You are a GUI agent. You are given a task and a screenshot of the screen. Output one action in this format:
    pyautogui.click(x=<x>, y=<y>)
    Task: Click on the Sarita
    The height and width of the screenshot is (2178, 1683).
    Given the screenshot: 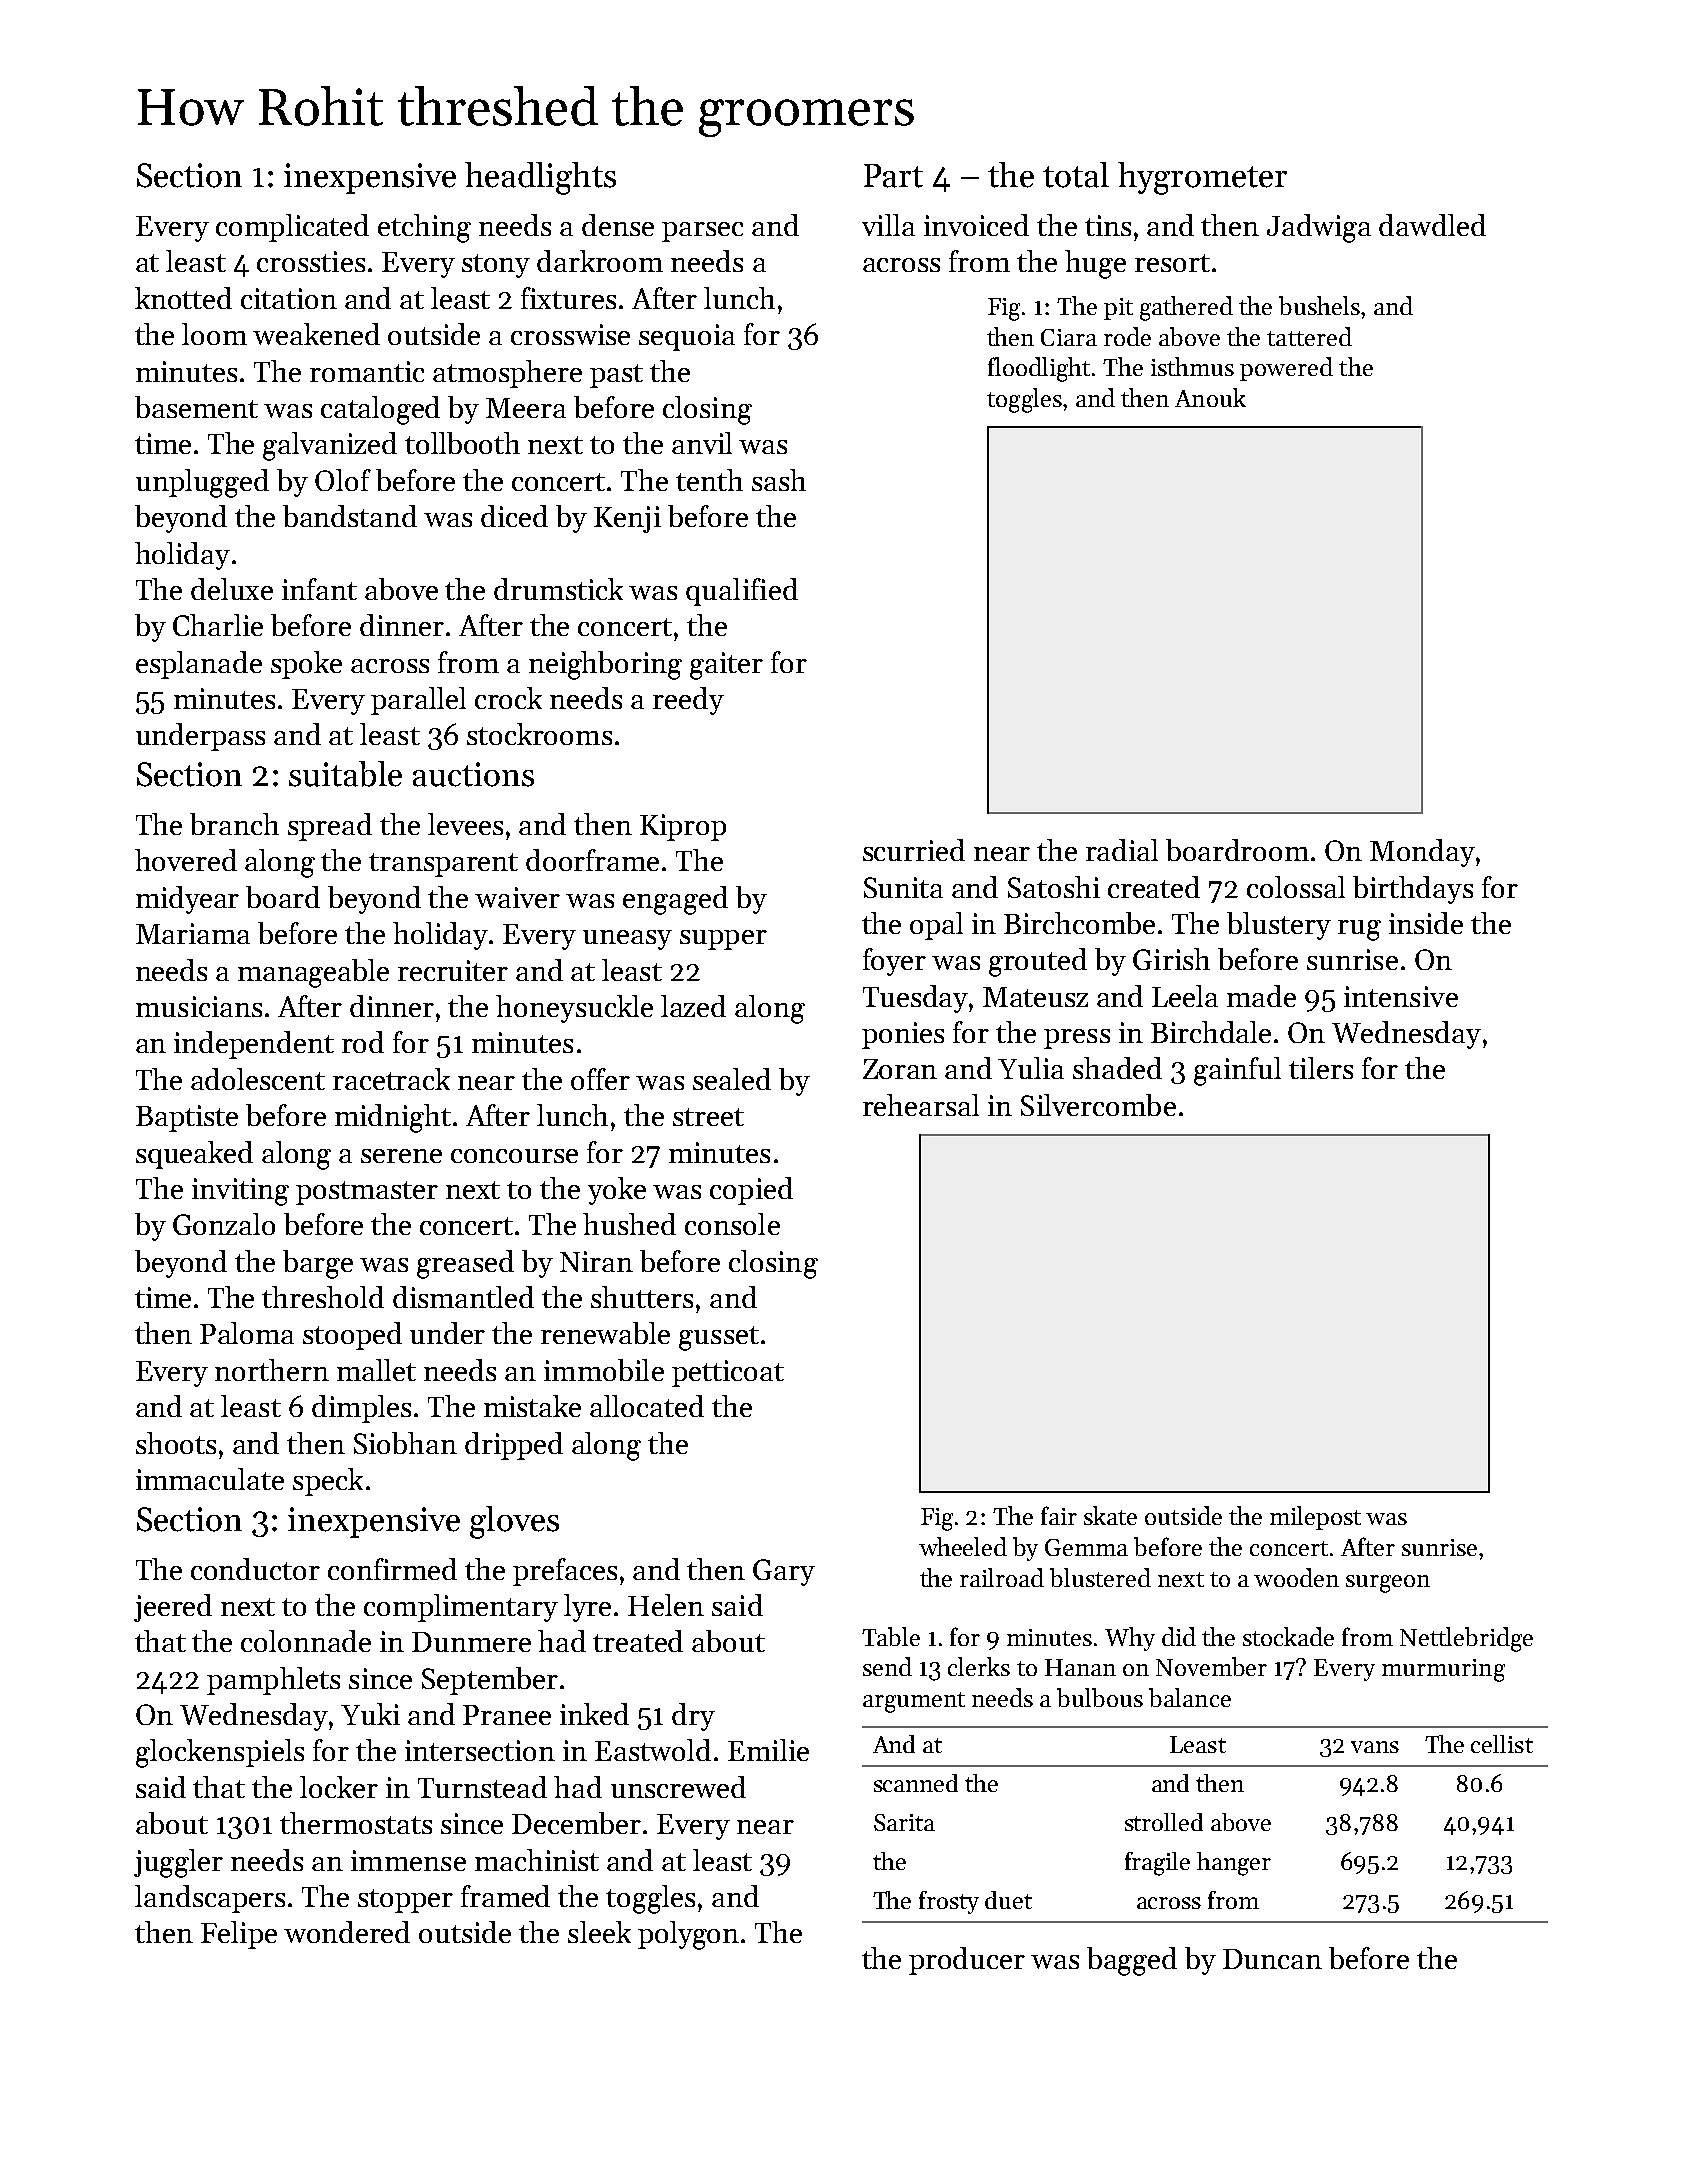 What is the action you would take?
    pyautogui.click(x=904, y=1822)
